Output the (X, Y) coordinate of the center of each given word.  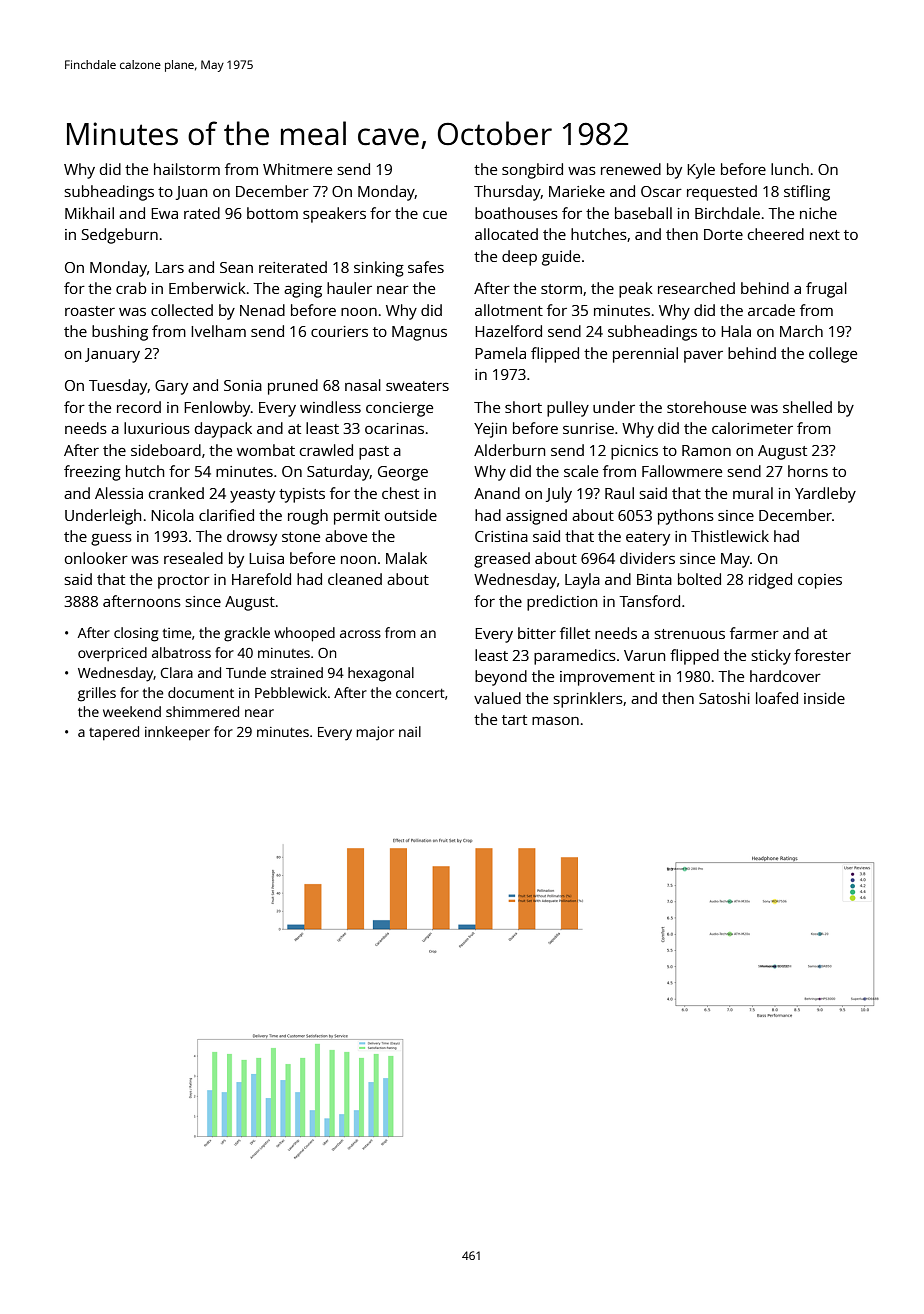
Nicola (172, 515)
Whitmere (297, 169)
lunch (790, 169)
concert (420, 693)
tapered (114, 733)
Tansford (649, 601)
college (833, 355)
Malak (406, 558)
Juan (191, 193)
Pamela (500, 353)
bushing (120, 333)
